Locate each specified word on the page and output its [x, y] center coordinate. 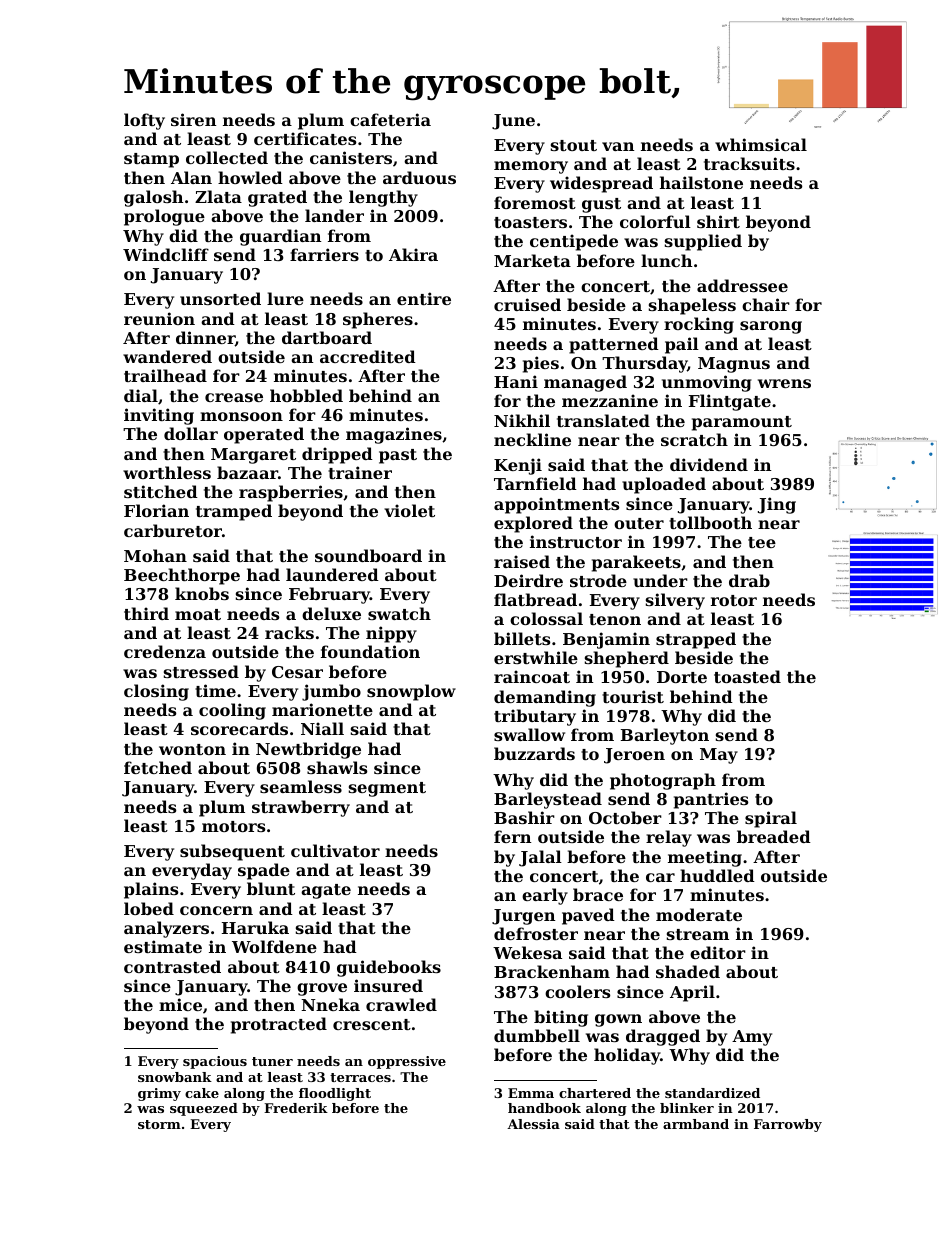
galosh [153, 198]
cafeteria [390, 119]
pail [682, 345]
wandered [167, 356]
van [618, 146]
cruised [527, 304]
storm [159, 1124]
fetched [158, 767]
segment [387, 789]
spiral [771, 819]
